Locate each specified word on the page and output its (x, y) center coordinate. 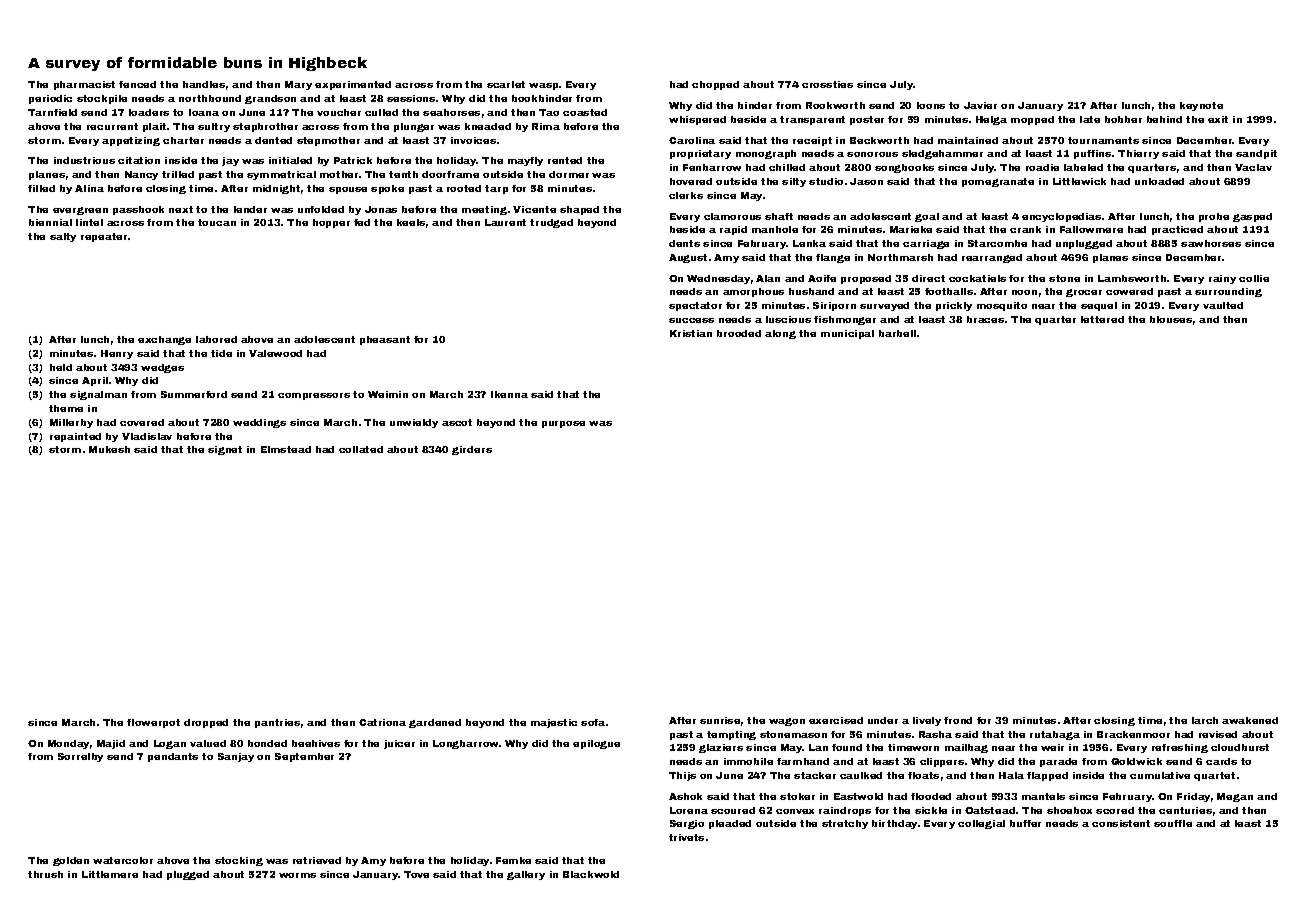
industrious (84, 160)
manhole (775, 229)
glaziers (721, 748)
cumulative (1160, 775)
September (304, 757)
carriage (926, 244)
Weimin (388, 394)
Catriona (382, 722)
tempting (731, 735)
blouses (1171, 319)
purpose (563, 424)
